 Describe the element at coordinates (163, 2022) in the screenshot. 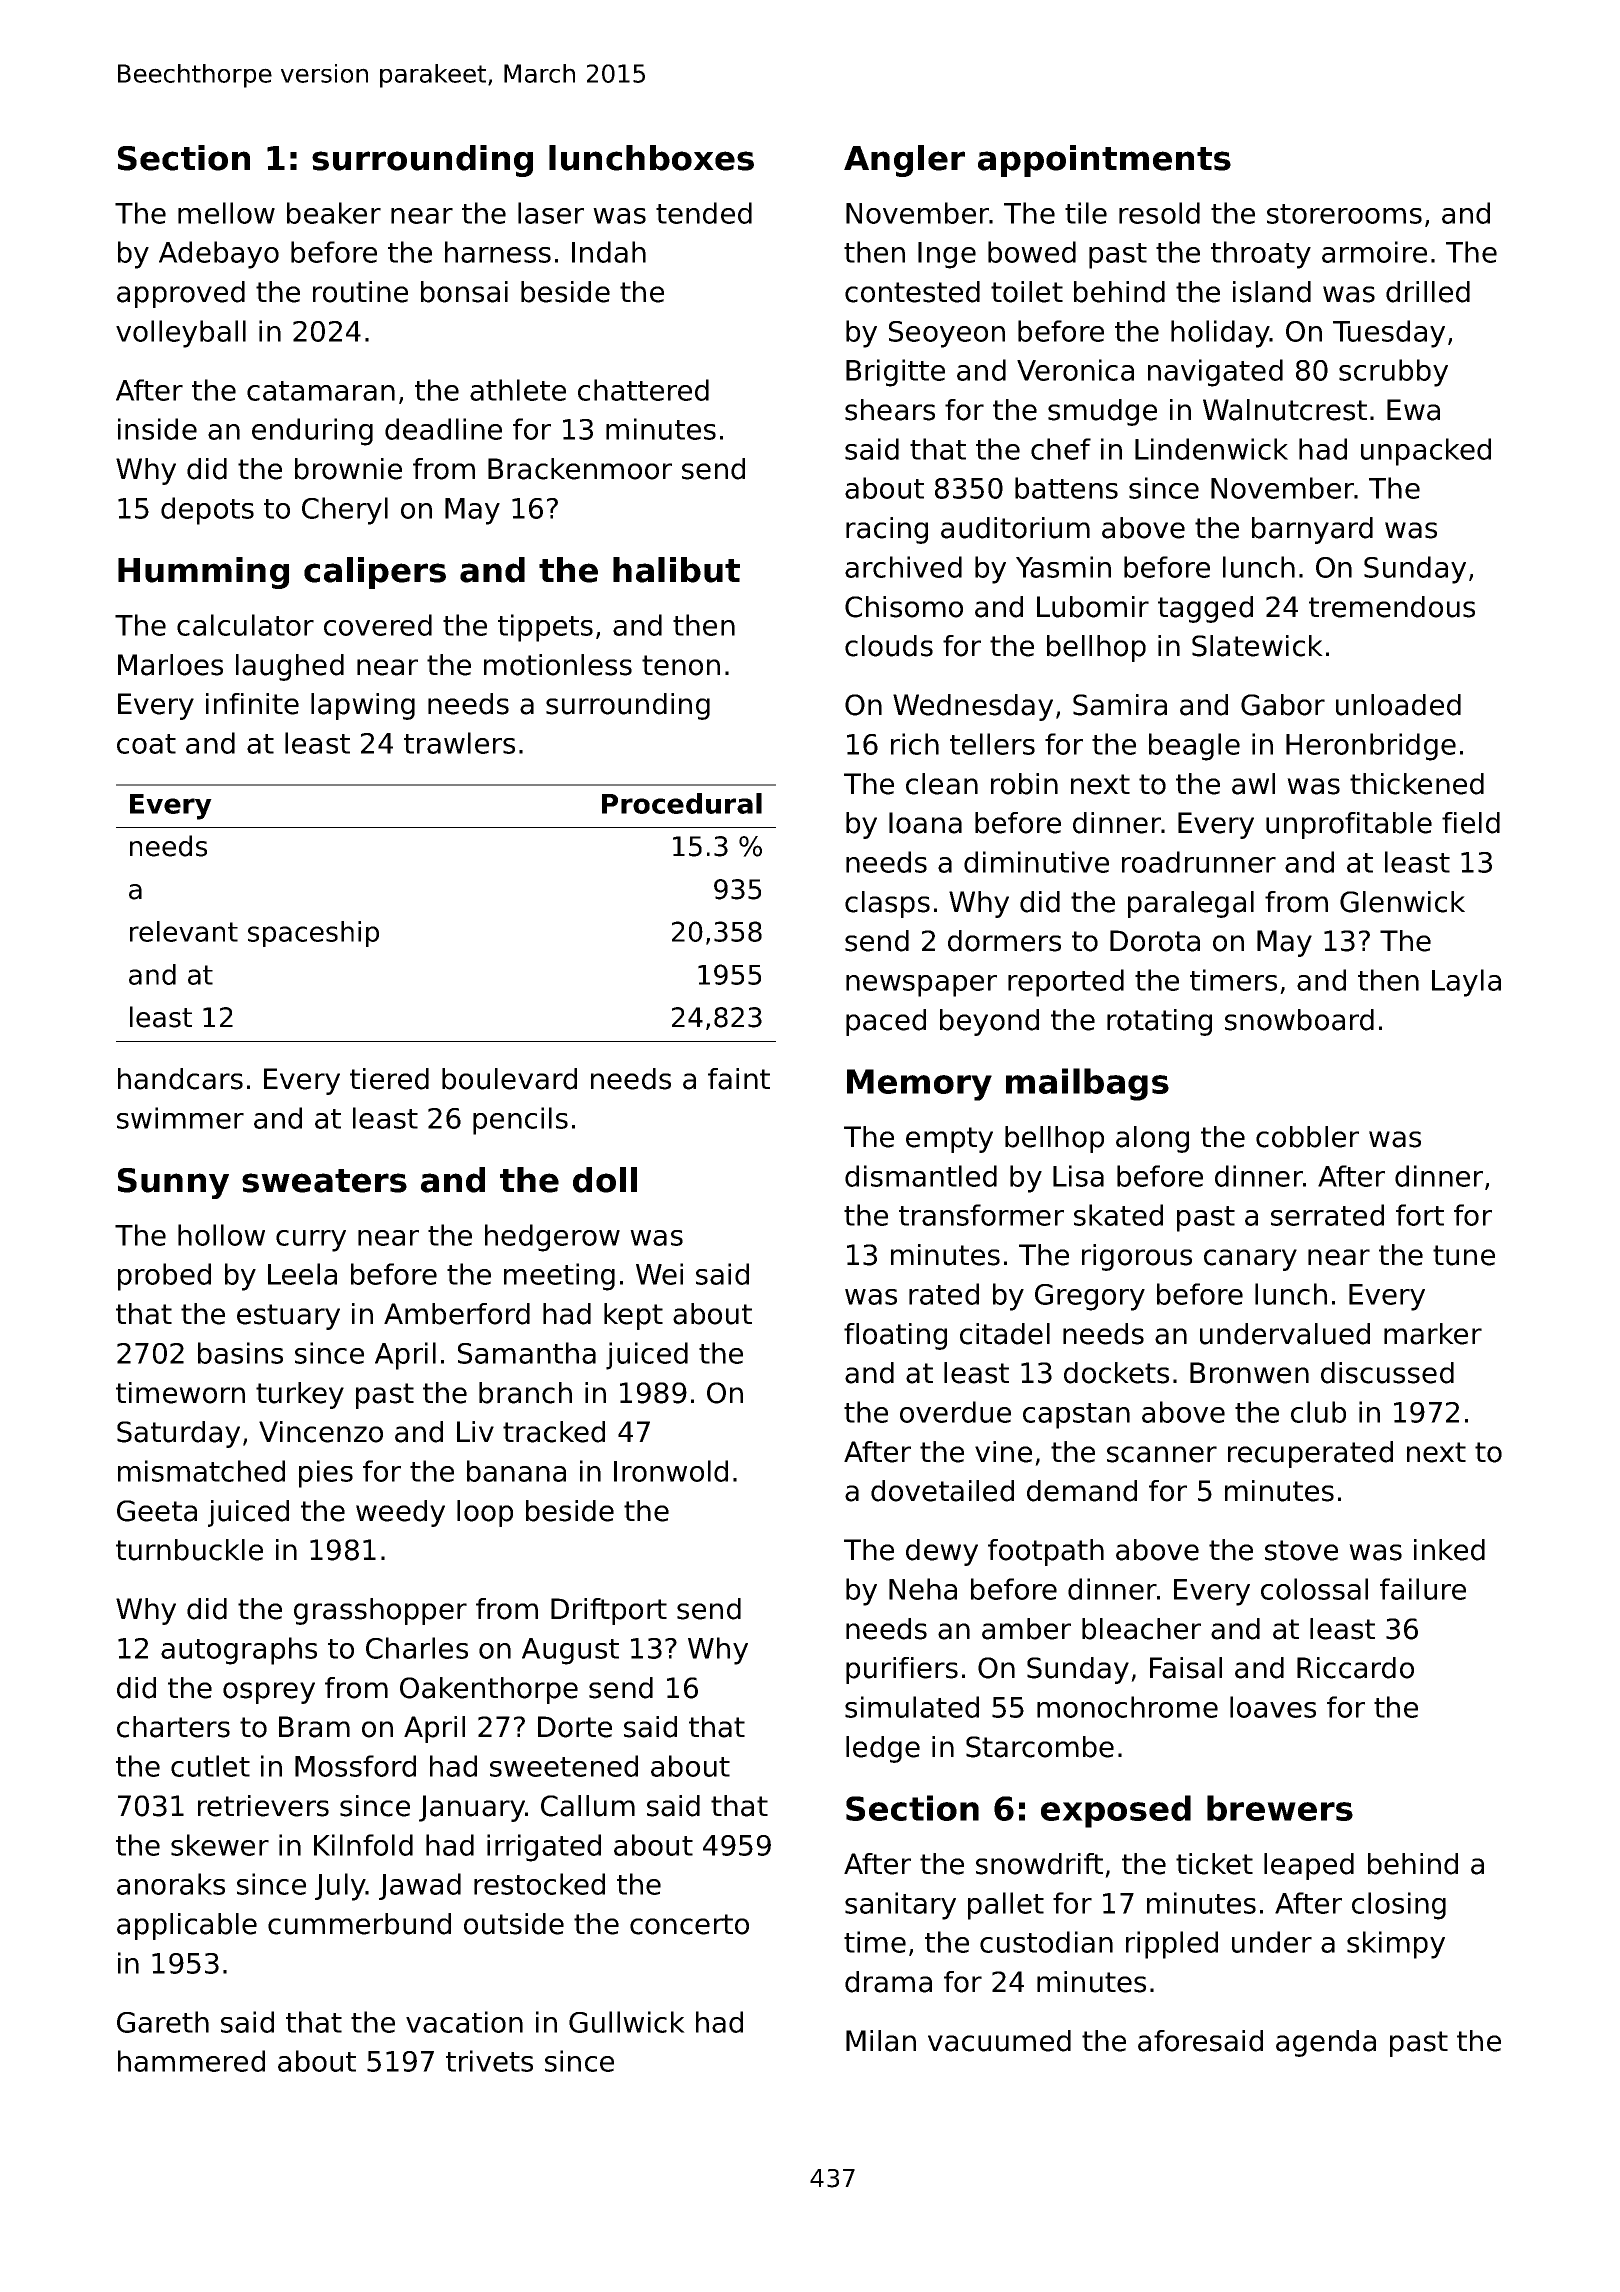

I see `Gareth` at that location.
